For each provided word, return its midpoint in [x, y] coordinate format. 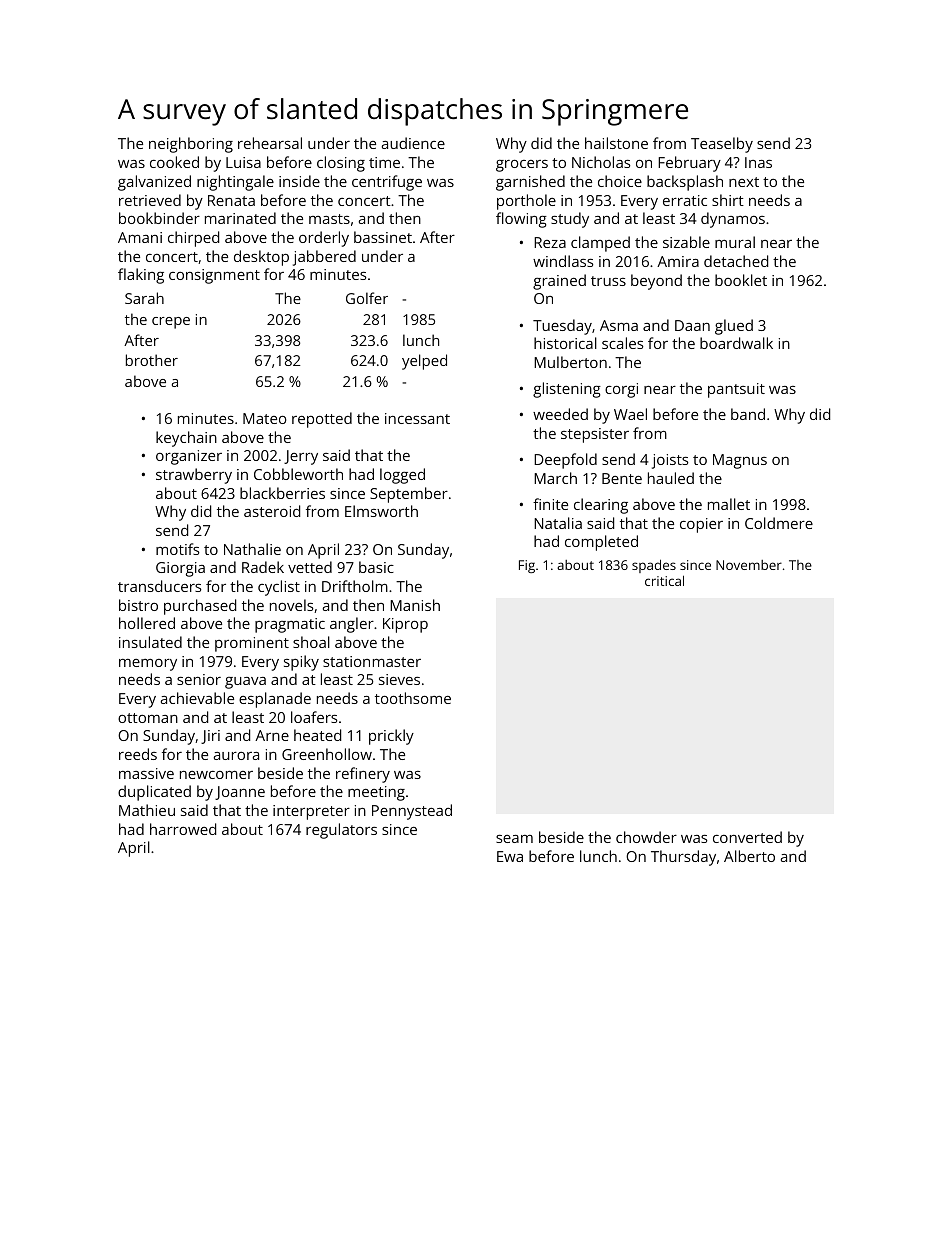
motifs [177, 549]
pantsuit [736, 390]
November [749, 565]
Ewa [510, 856]
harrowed [183, 829]
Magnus [740, 461]
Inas [758, 162]
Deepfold [565, 461]
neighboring [191, 145]
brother [152, 360]
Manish [415, 605]
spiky [301, 663]
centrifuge [387, 183]
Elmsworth [381, 511]
